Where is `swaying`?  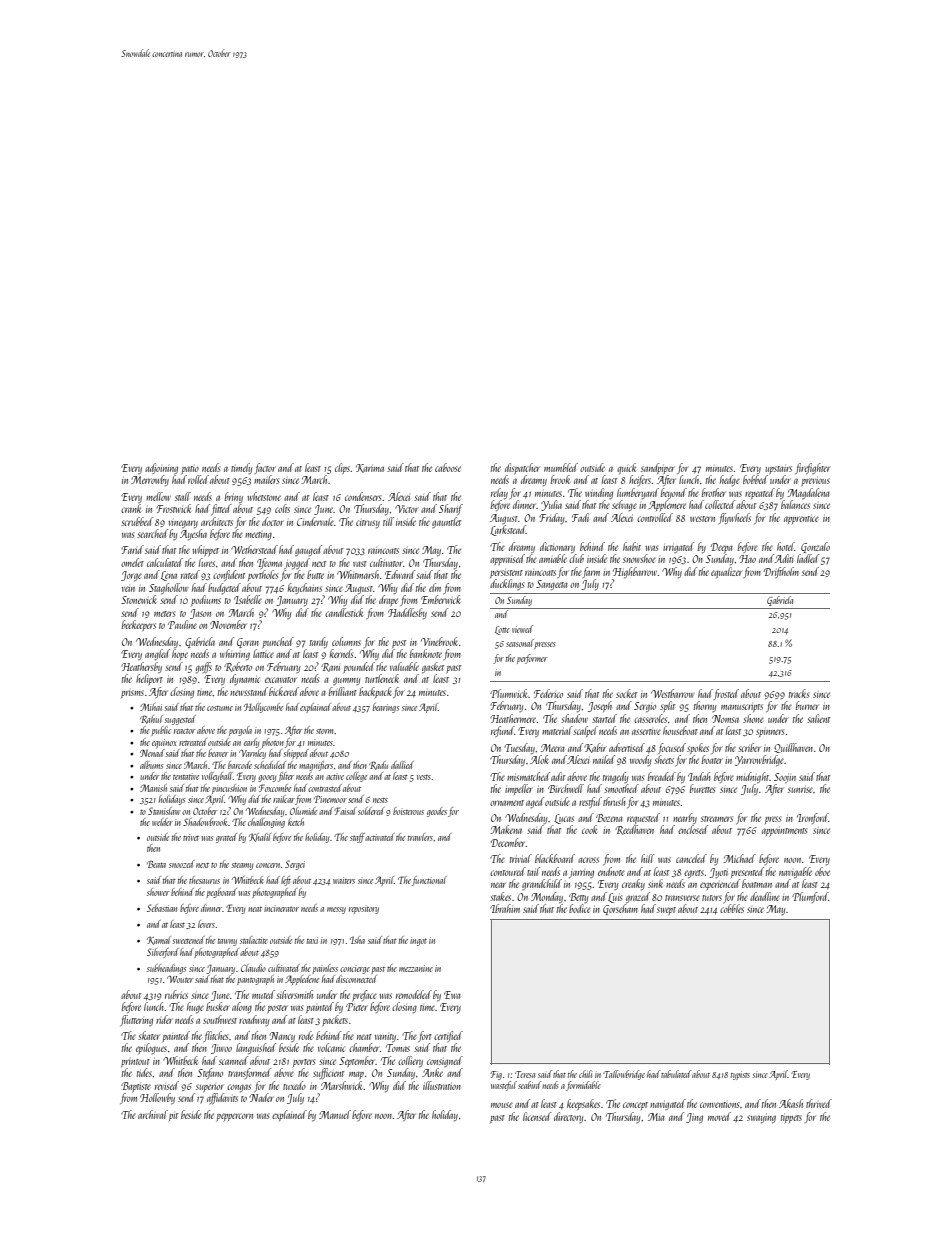
swaying is located at coordinates (761, 1119).
